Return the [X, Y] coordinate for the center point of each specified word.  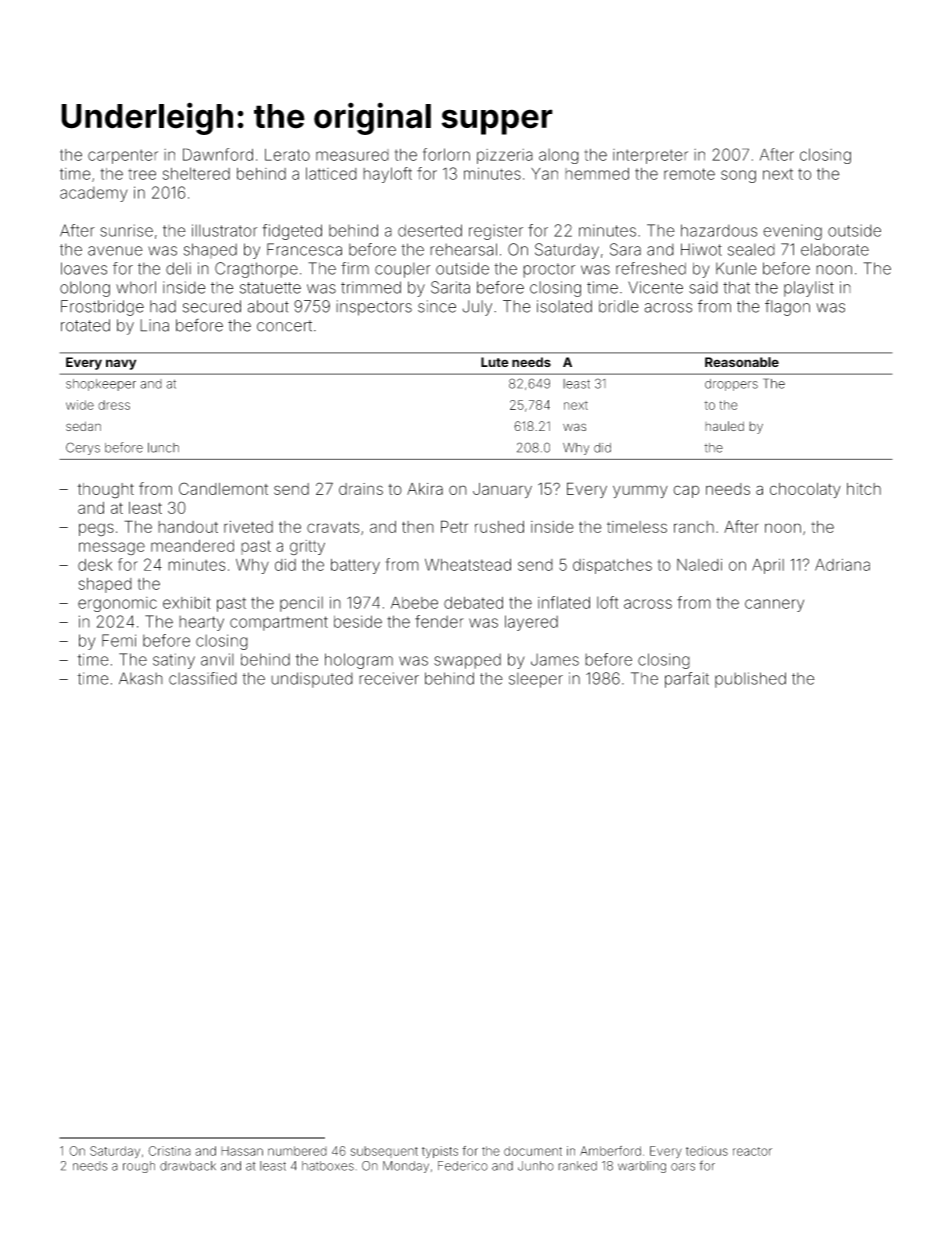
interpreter [650, 156]
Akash [141, 678]
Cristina [169, 1151]
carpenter [123, 156]
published [750, 680]
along [559, 156]
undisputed [312, 680]
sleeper [536, 680]
